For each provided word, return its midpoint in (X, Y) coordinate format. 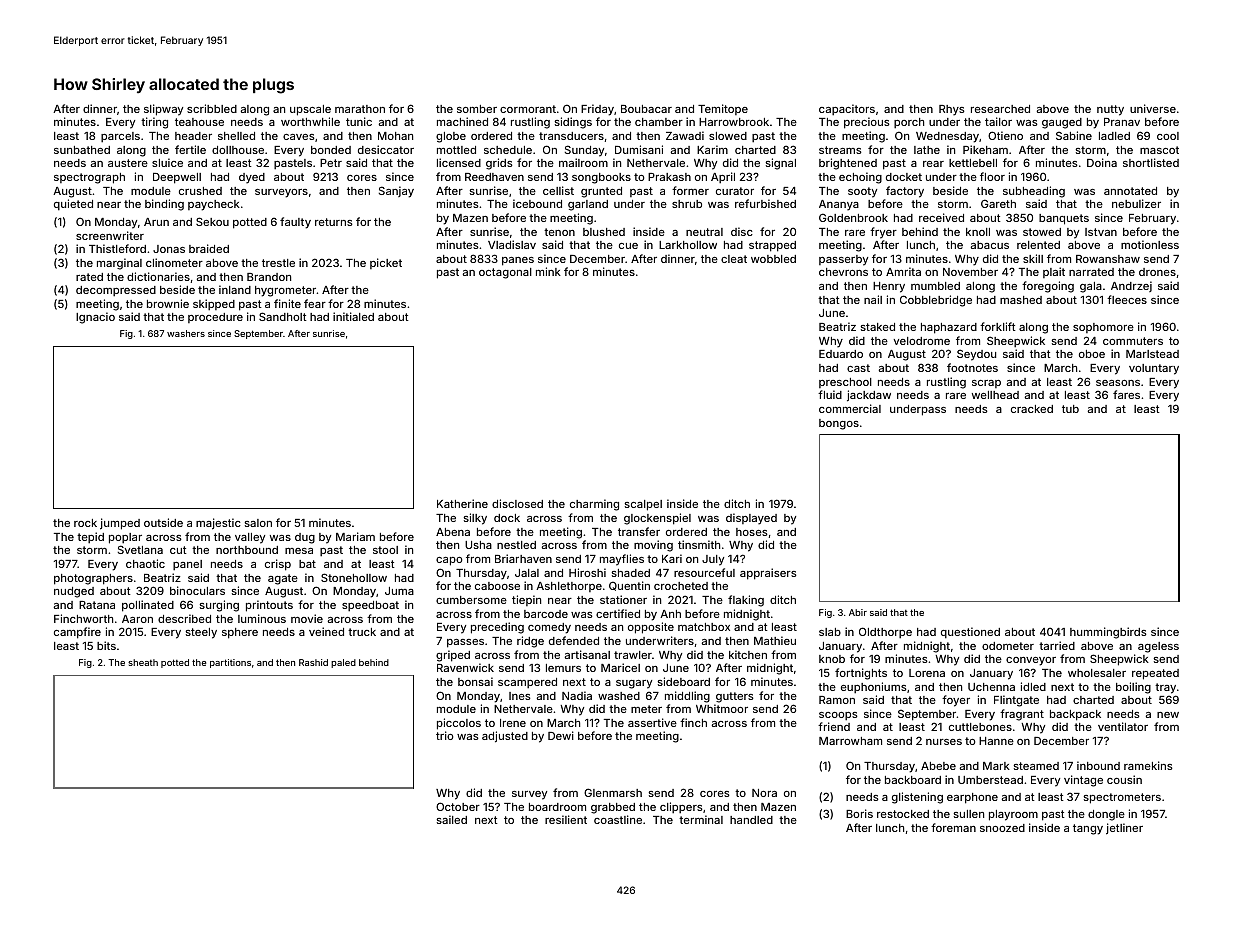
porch (909, 123)
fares (1126, 394)
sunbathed (82, 150)
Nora (764, 793)
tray (1165, 688)
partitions (230, 663)
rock (85, 523)
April (723, 177)
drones (1157, 272)
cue (628, 246)
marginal (119, 264)
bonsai (475, 681)
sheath (143, 662)
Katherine (462, 503)
